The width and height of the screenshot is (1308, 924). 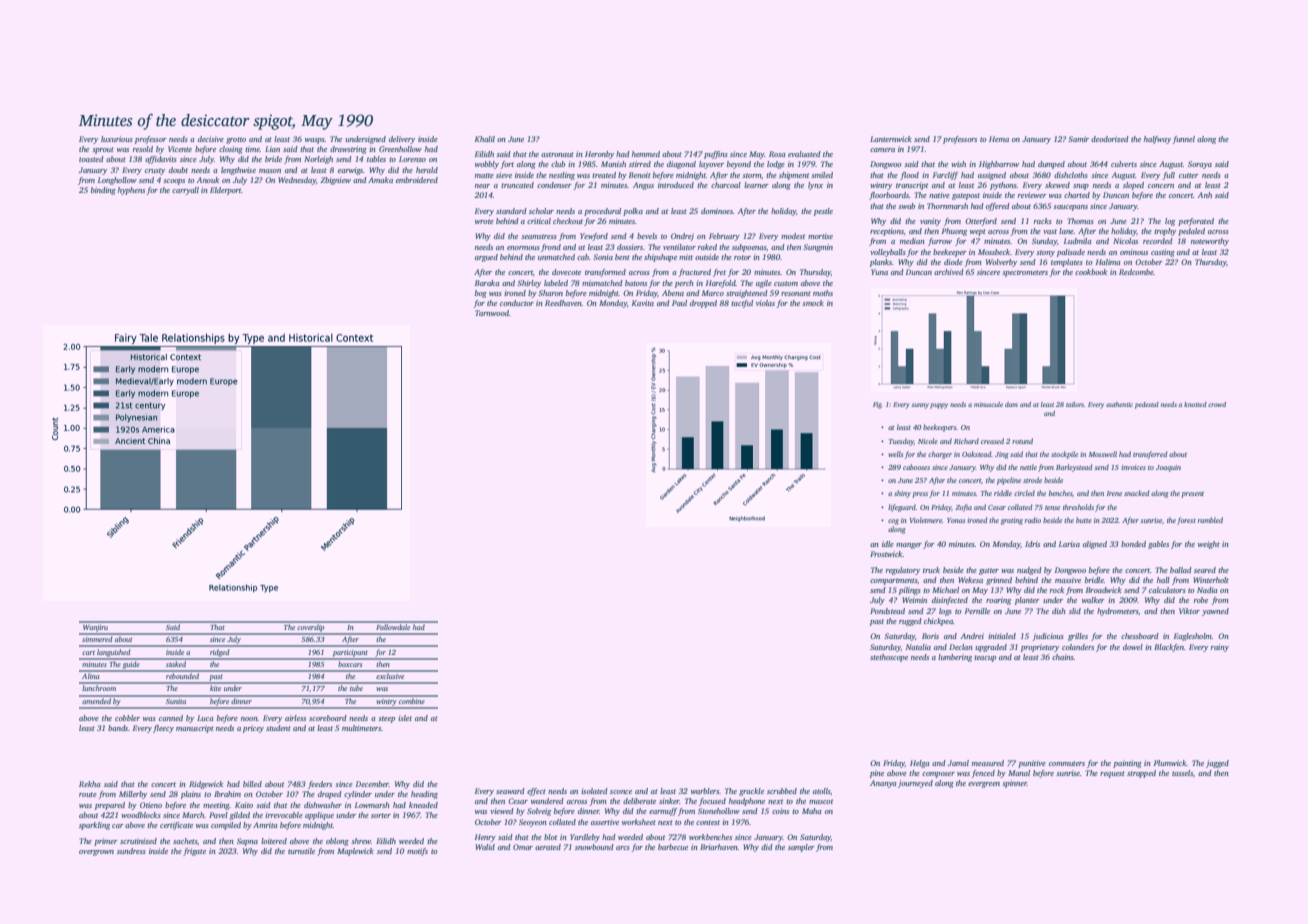 I want to click on argued, so click(x=486, y=258).
